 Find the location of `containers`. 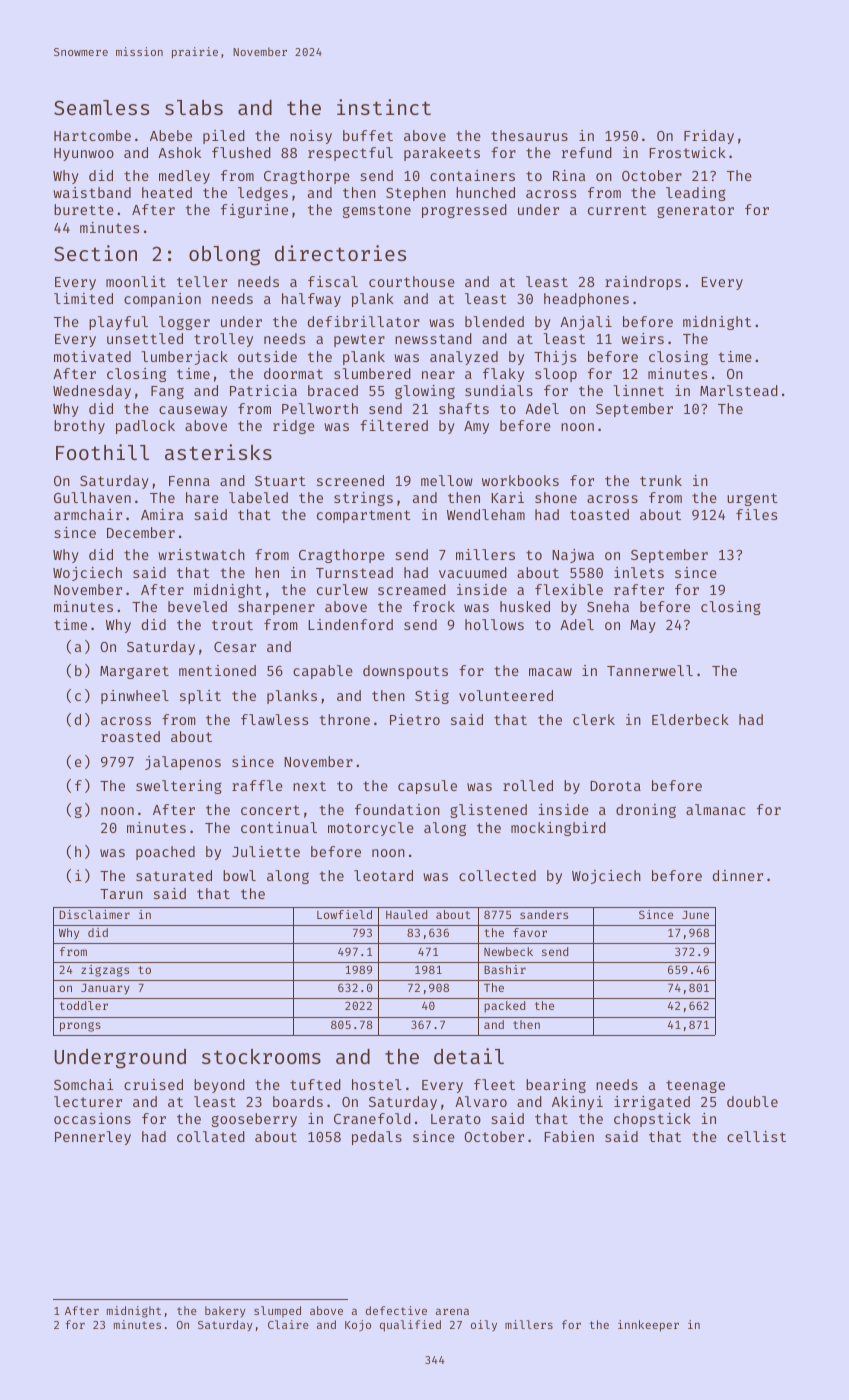

containers is located at coordinates (472, 175).
